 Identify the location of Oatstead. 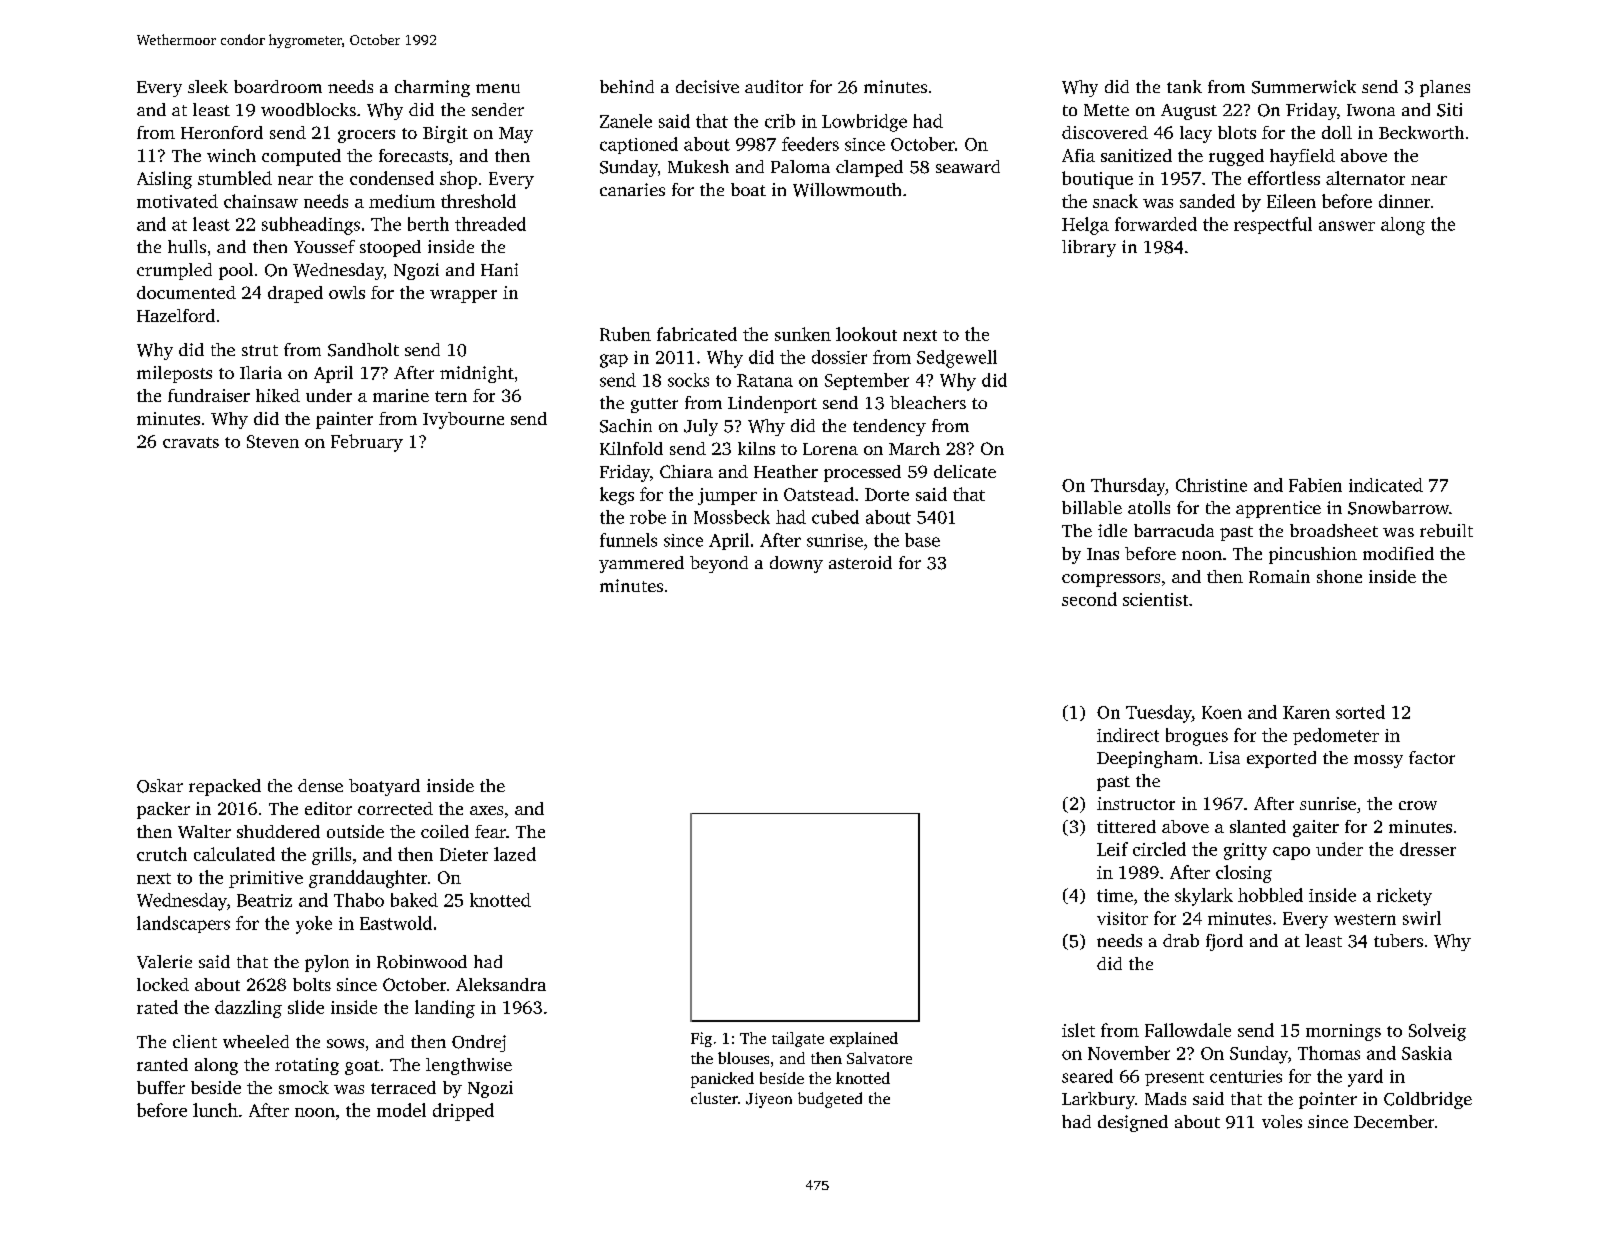
(819, 494).
